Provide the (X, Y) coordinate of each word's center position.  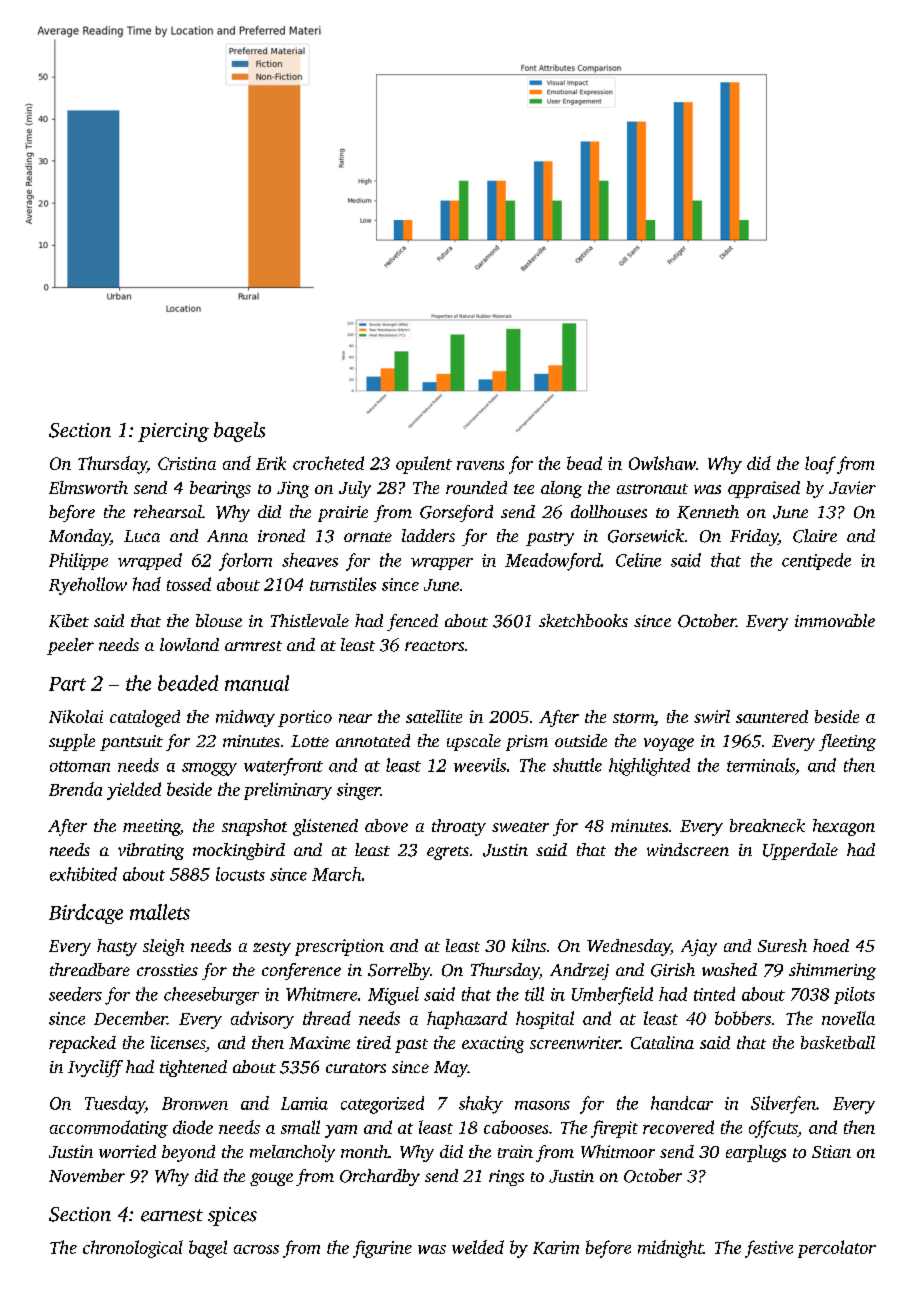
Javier (852, 487)
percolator (837, 1249)
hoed (831, 945)
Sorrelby (399, 971)
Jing (293, 489)
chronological (133, 1249)
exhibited (83, 874)
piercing (173, 432)
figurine (382, 1249)
